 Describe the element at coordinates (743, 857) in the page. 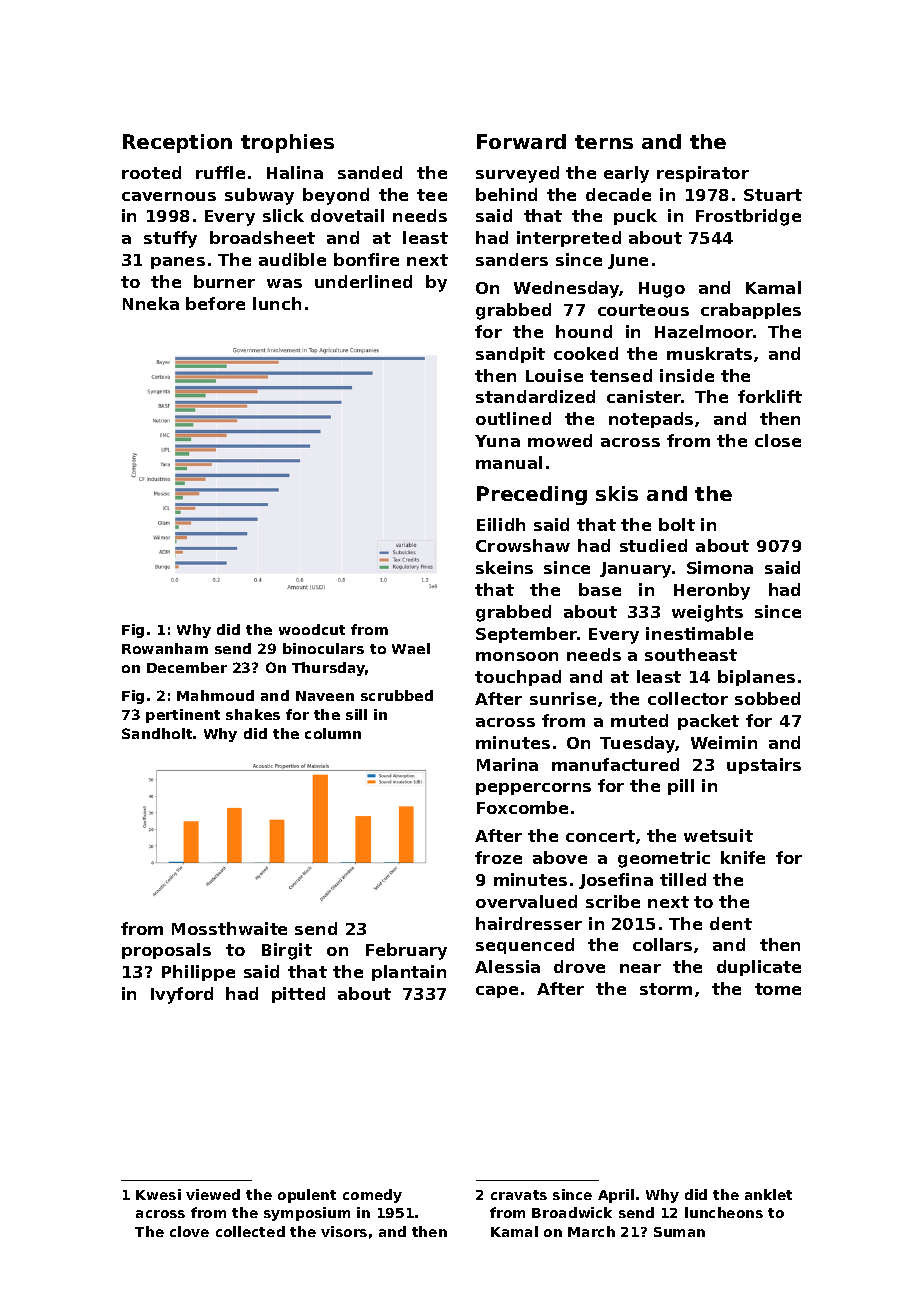

I see `knife` at that location.
